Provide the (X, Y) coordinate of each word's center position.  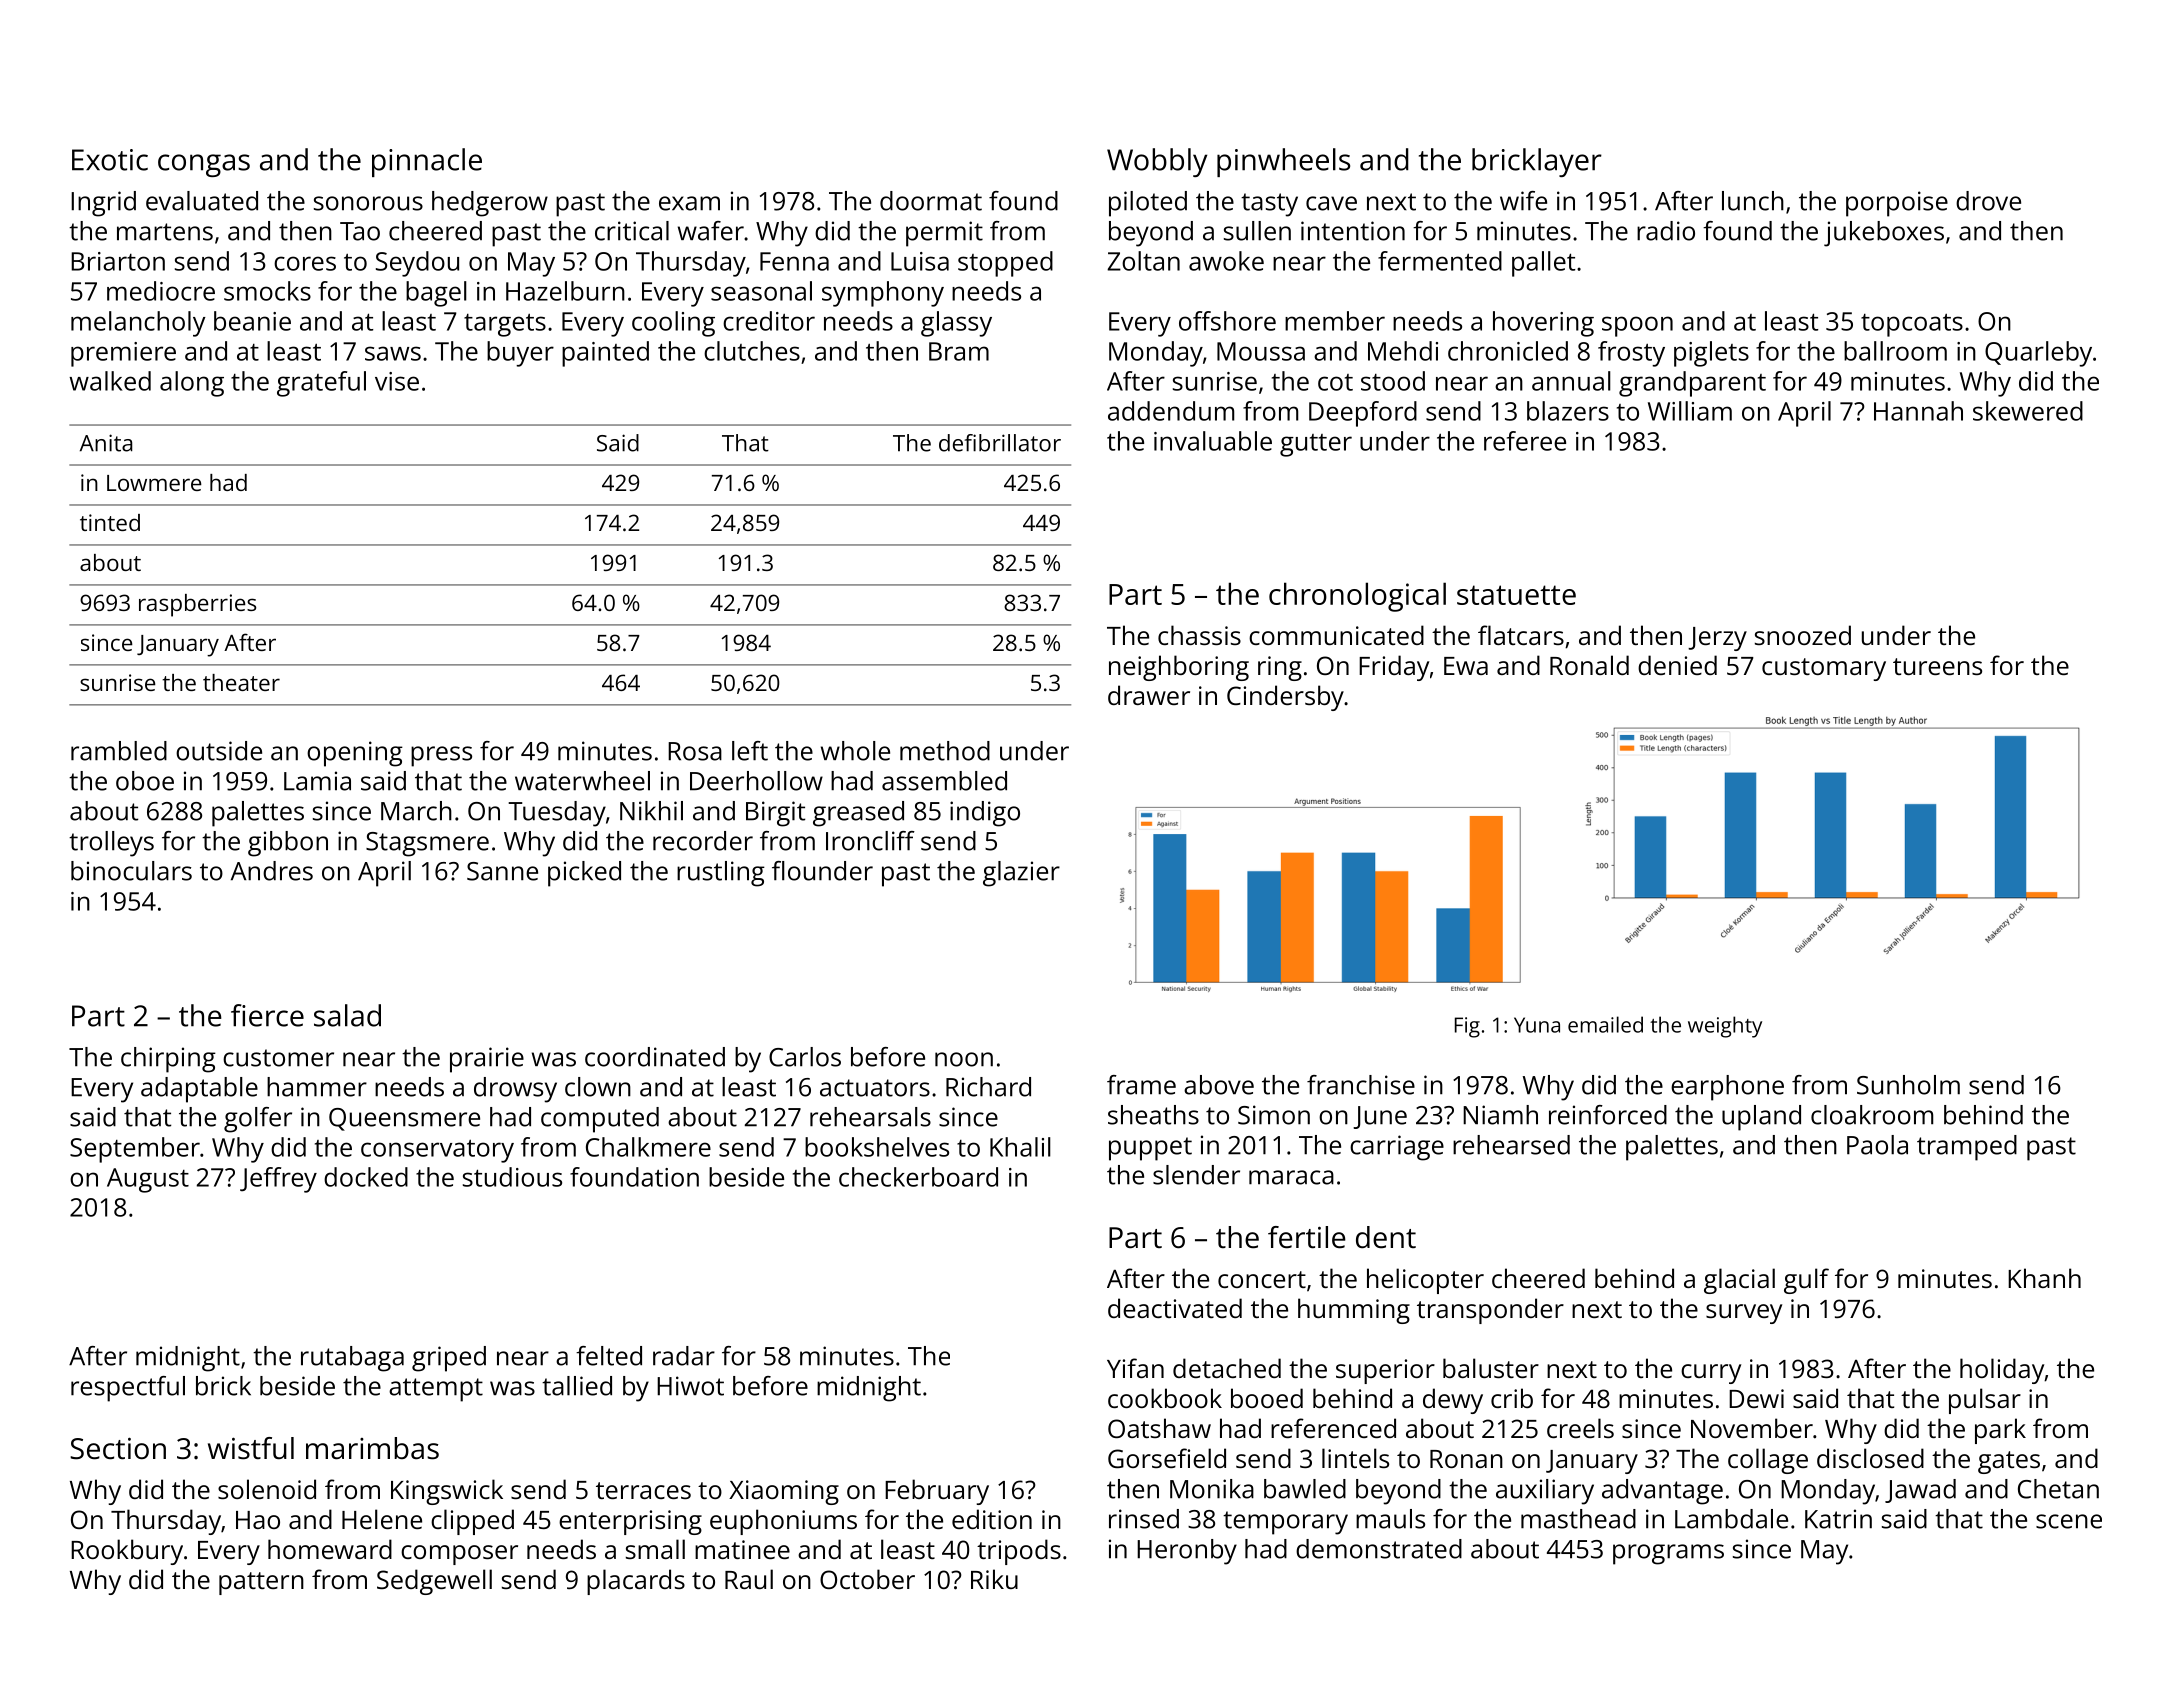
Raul (749, 1579)
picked (584, 874)
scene (2069, 1521)
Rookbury (127, 1552)
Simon (1274, 1115)
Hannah (1918, 411)
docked (366, 1177)
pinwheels (1283, 162)
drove (1988, 201)
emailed (1605, 1024)
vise (397, 381)
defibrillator (1000, 443)
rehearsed (1511, 1145)
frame (1141, 1085)
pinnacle (427, 162)
